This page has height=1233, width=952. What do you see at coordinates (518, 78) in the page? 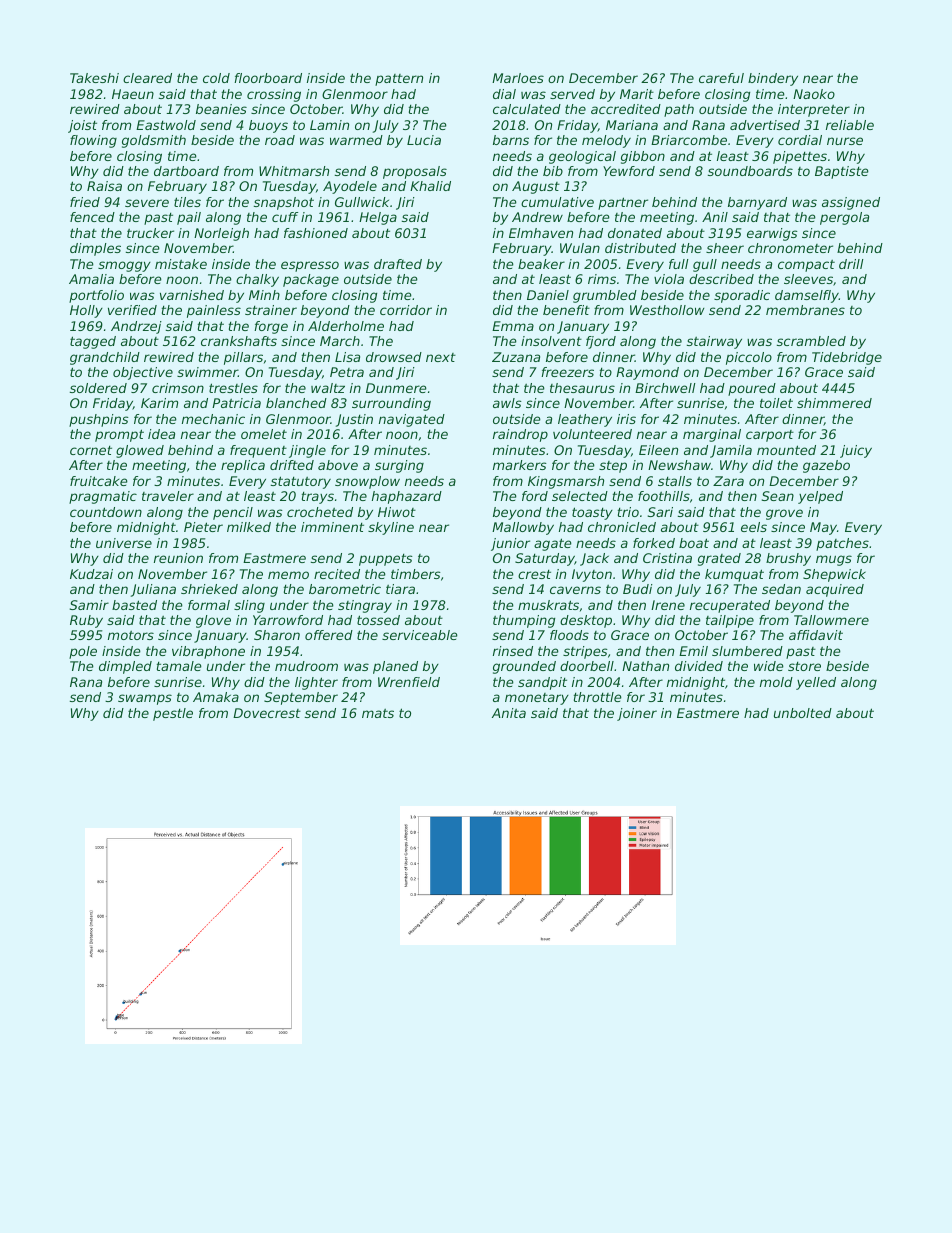
I see `Marloes` at bounding box center [518, 78].
